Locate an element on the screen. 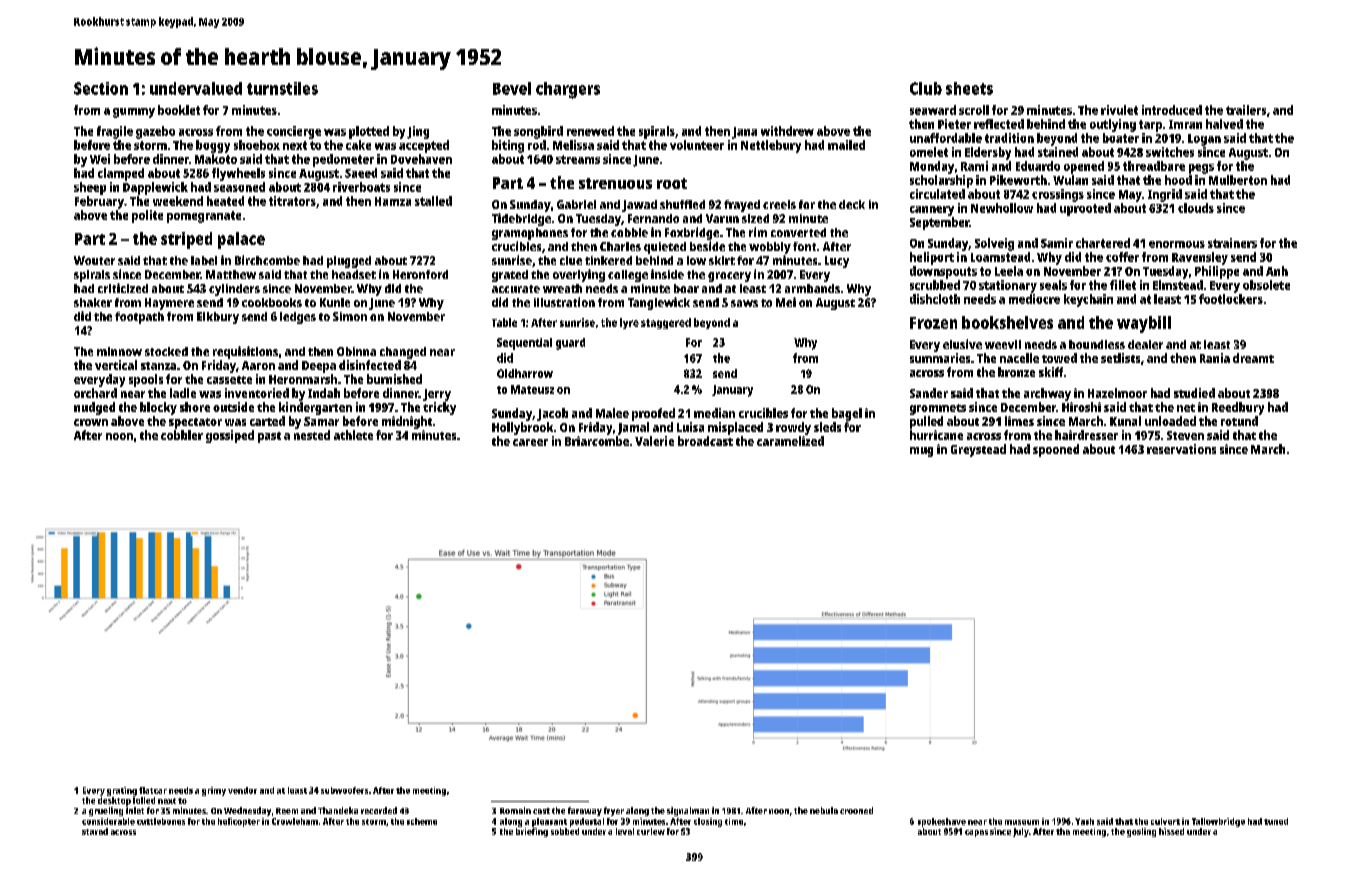 The height and width of the screenshot is (887, 1372). subwoofers is located at coordinates (344, 790).
